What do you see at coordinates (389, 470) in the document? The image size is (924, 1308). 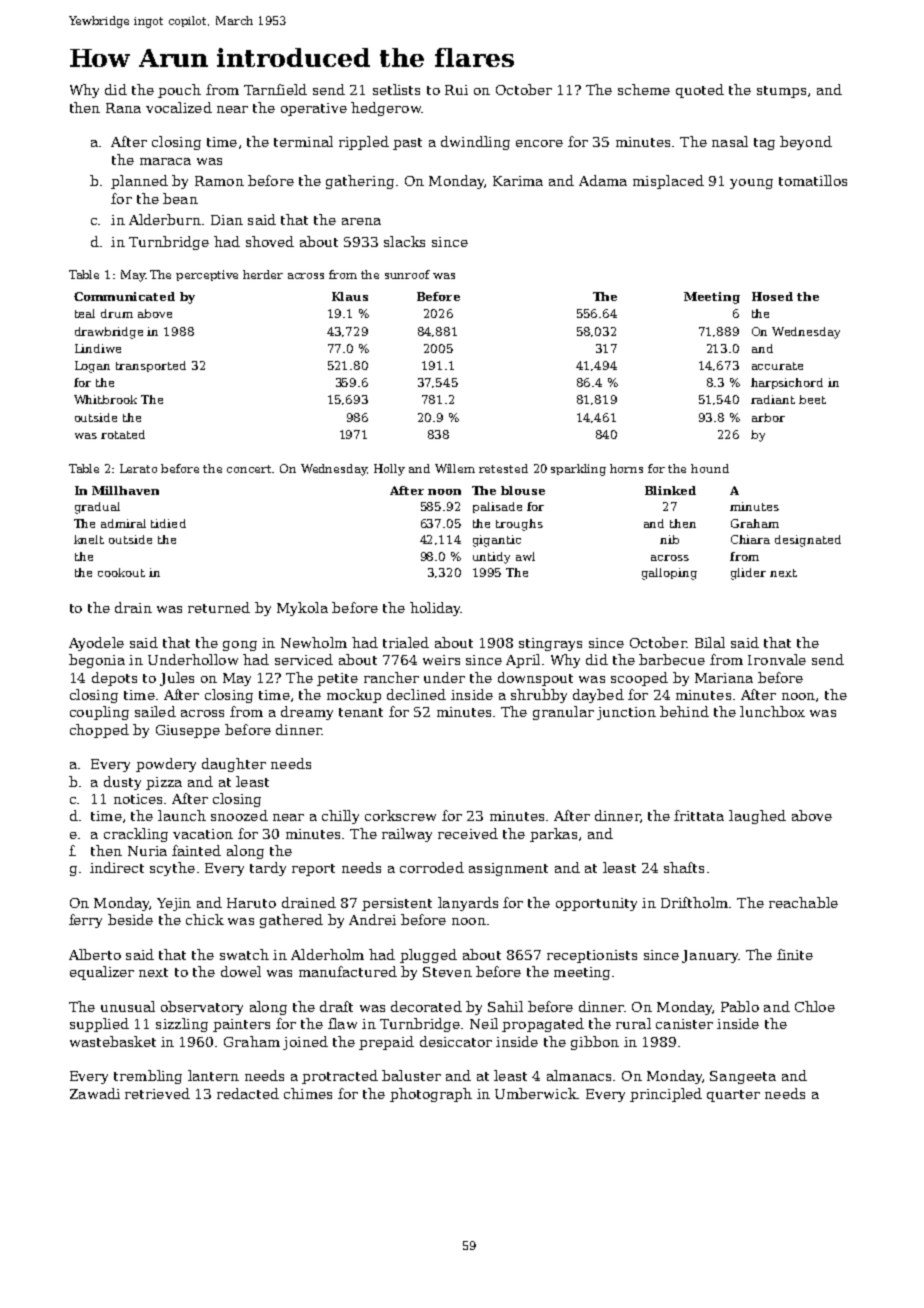 I see `Holly` at bounding box center [389, 470].
